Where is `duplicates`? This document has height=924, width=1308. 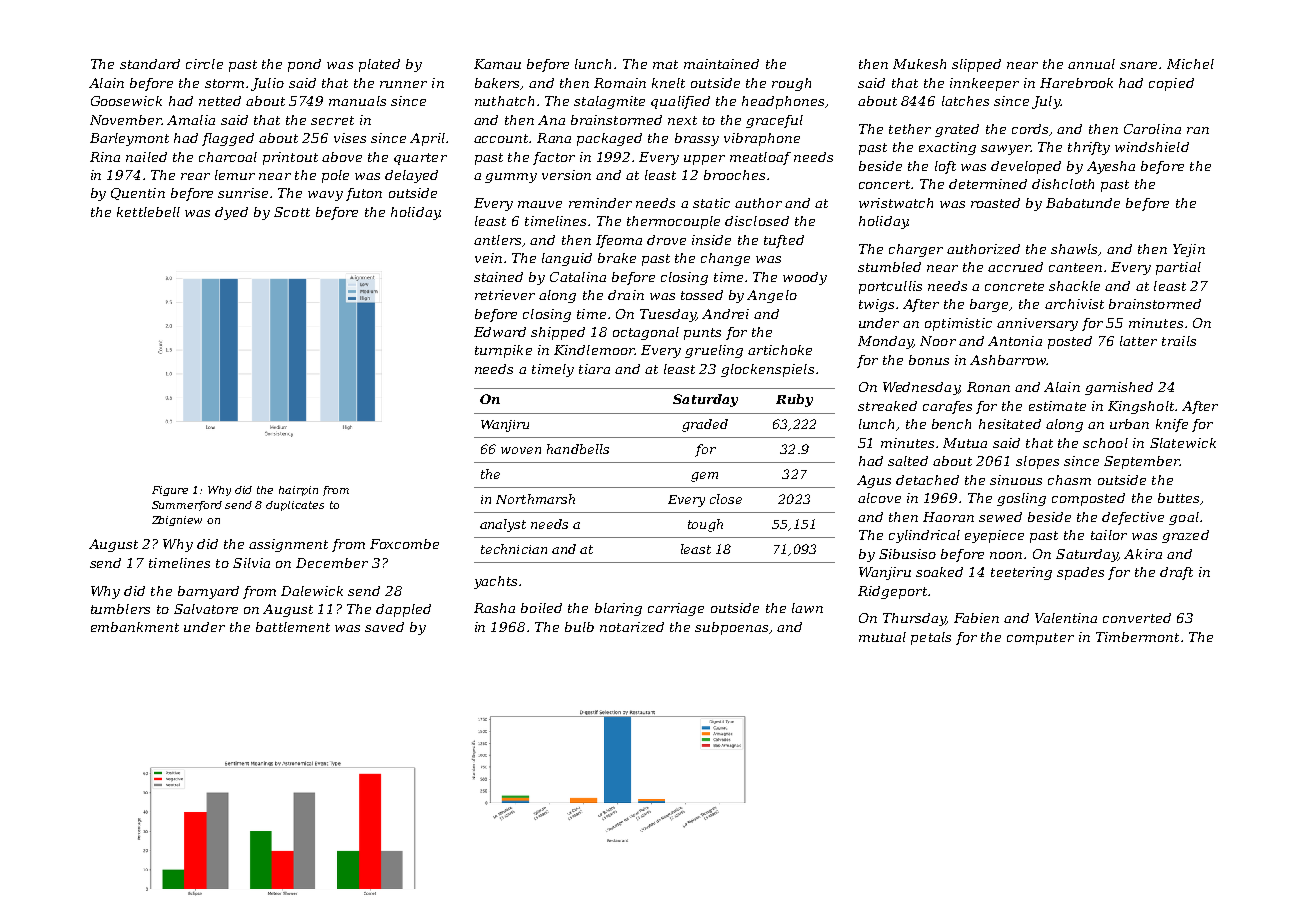 duplicates is located at coordinates (295, 506).
